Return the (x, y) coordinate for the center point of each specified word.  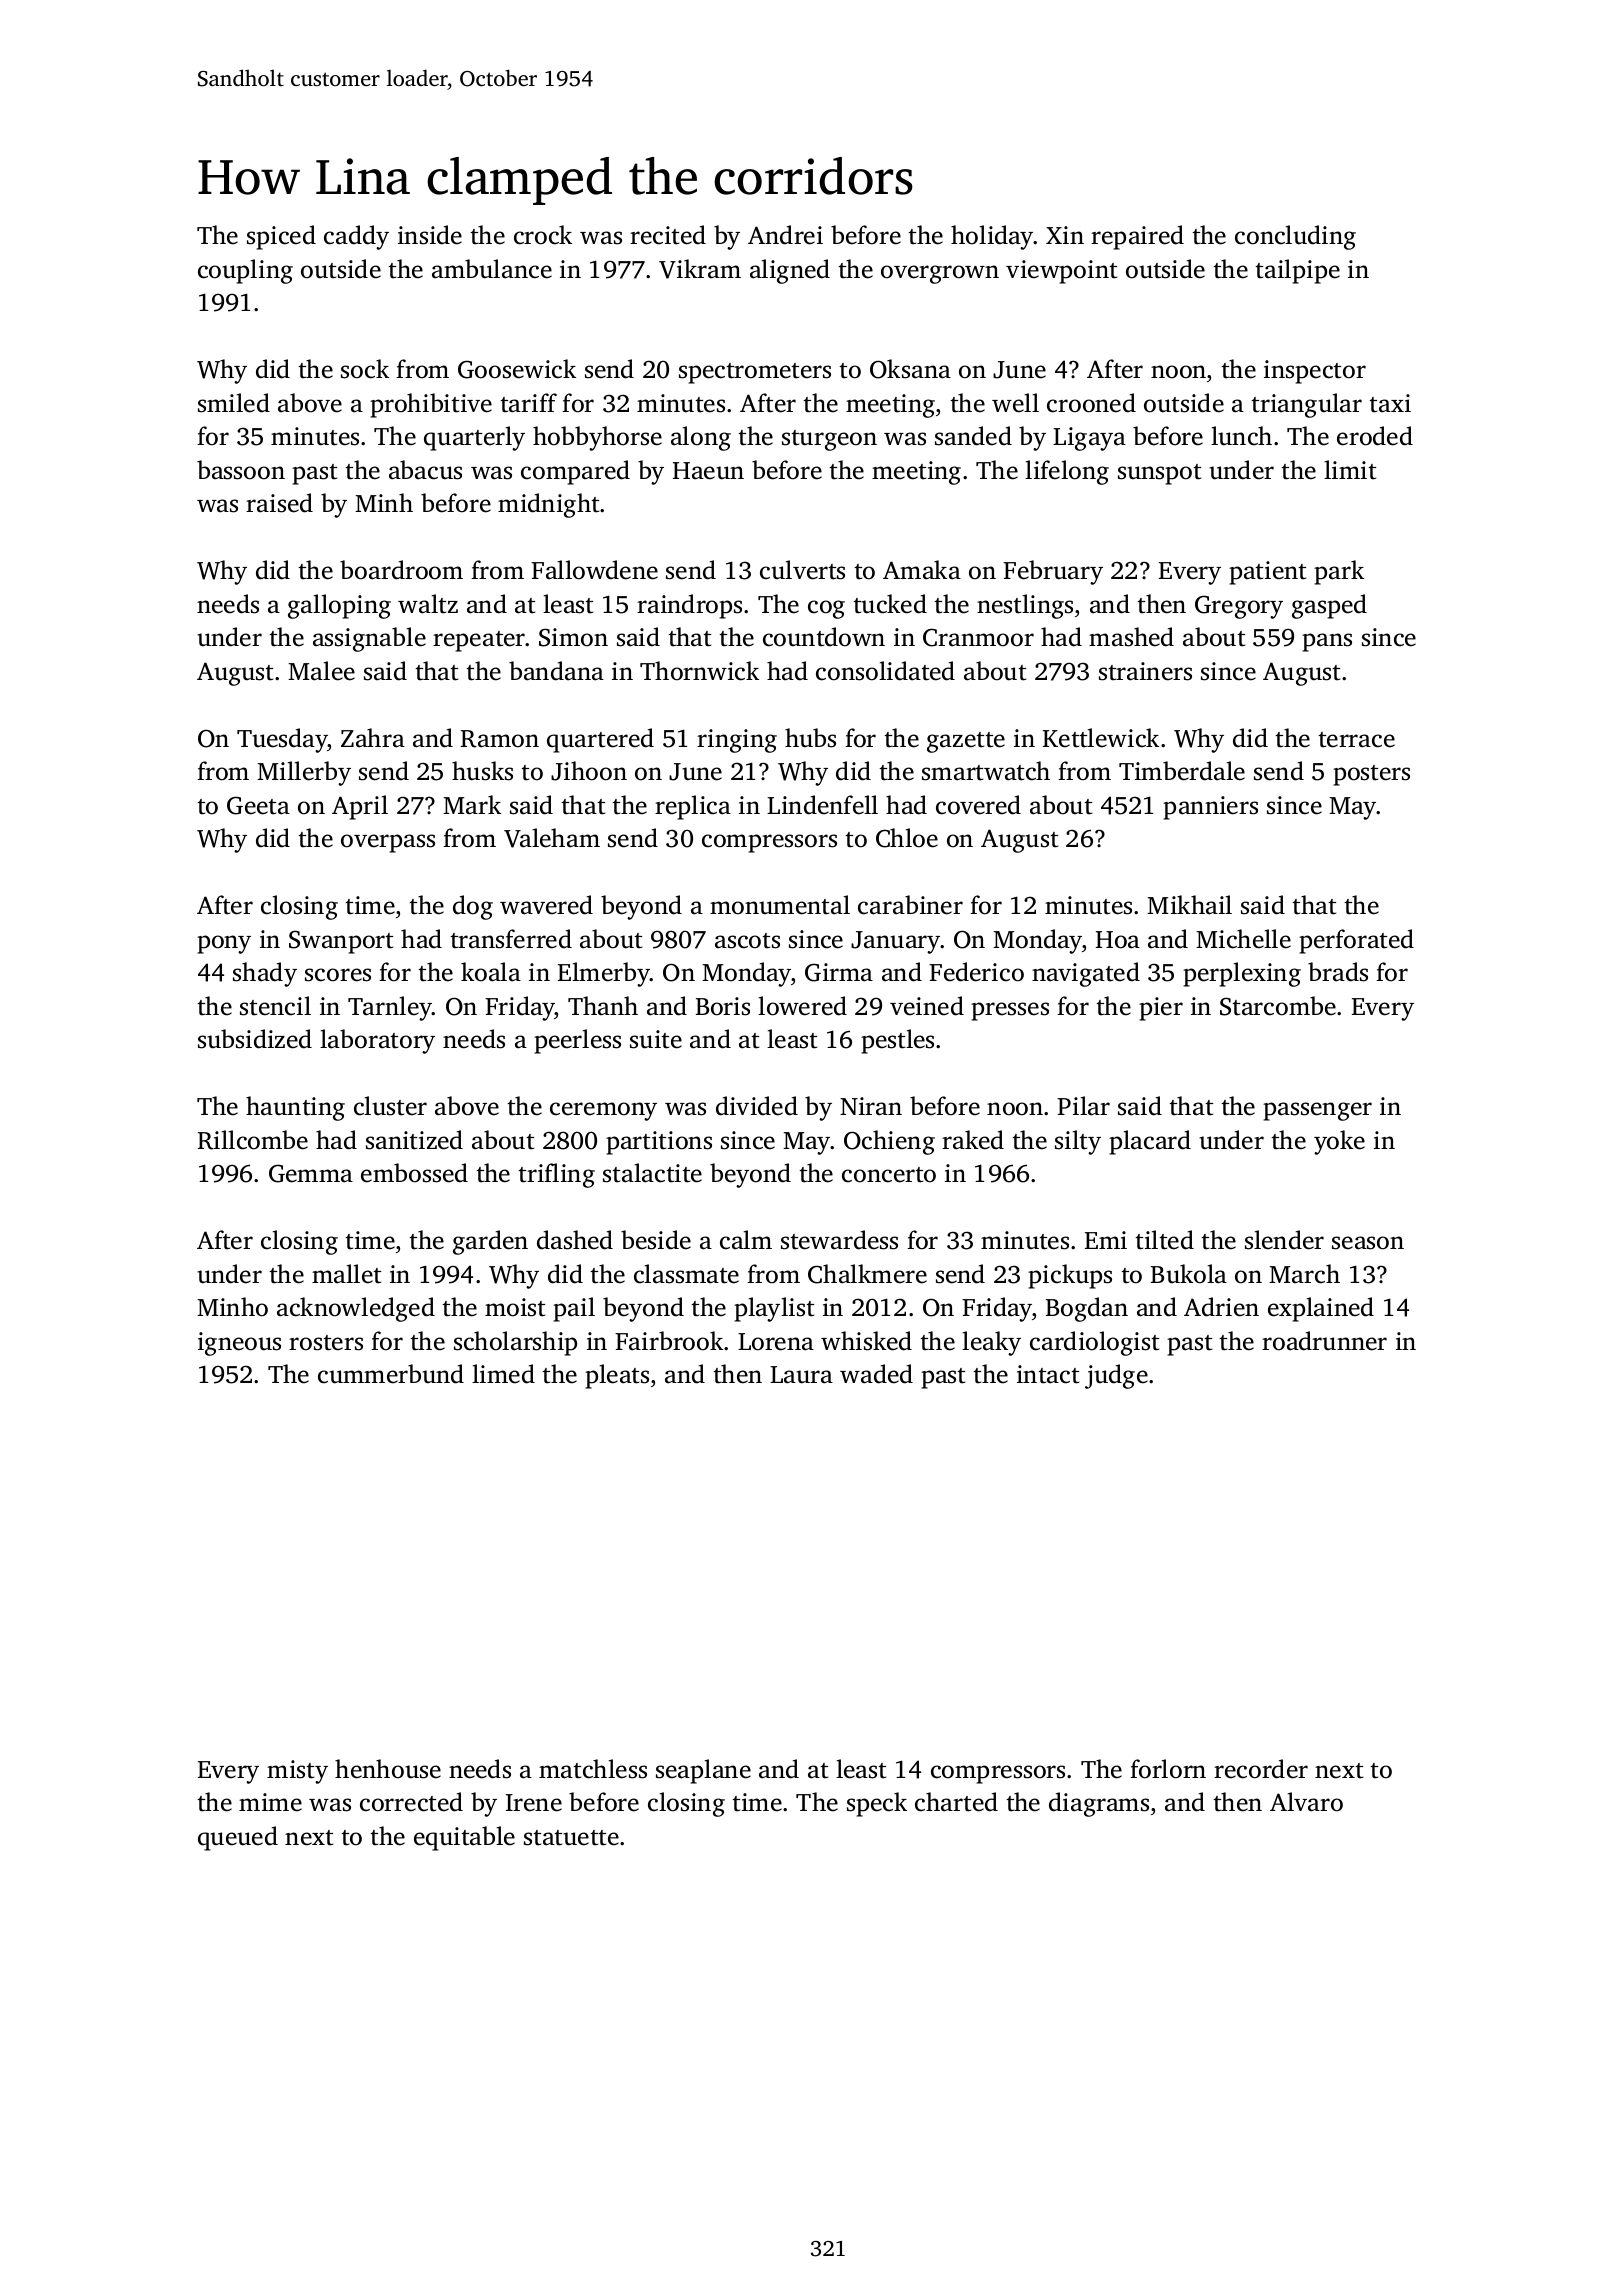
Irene (534, 1803)
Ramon (500, 739)
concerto (889, 1175)
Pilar (1083, 1106)
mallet (346, 1274)
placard (1150, 1142)
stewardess (839, 1240)
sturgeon (829, 440)
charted (956, 1802)
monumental (780, 905)
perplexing (1242, 974)
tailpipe (1297, 271)
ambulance (492, 269)
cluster (390, 1106)
